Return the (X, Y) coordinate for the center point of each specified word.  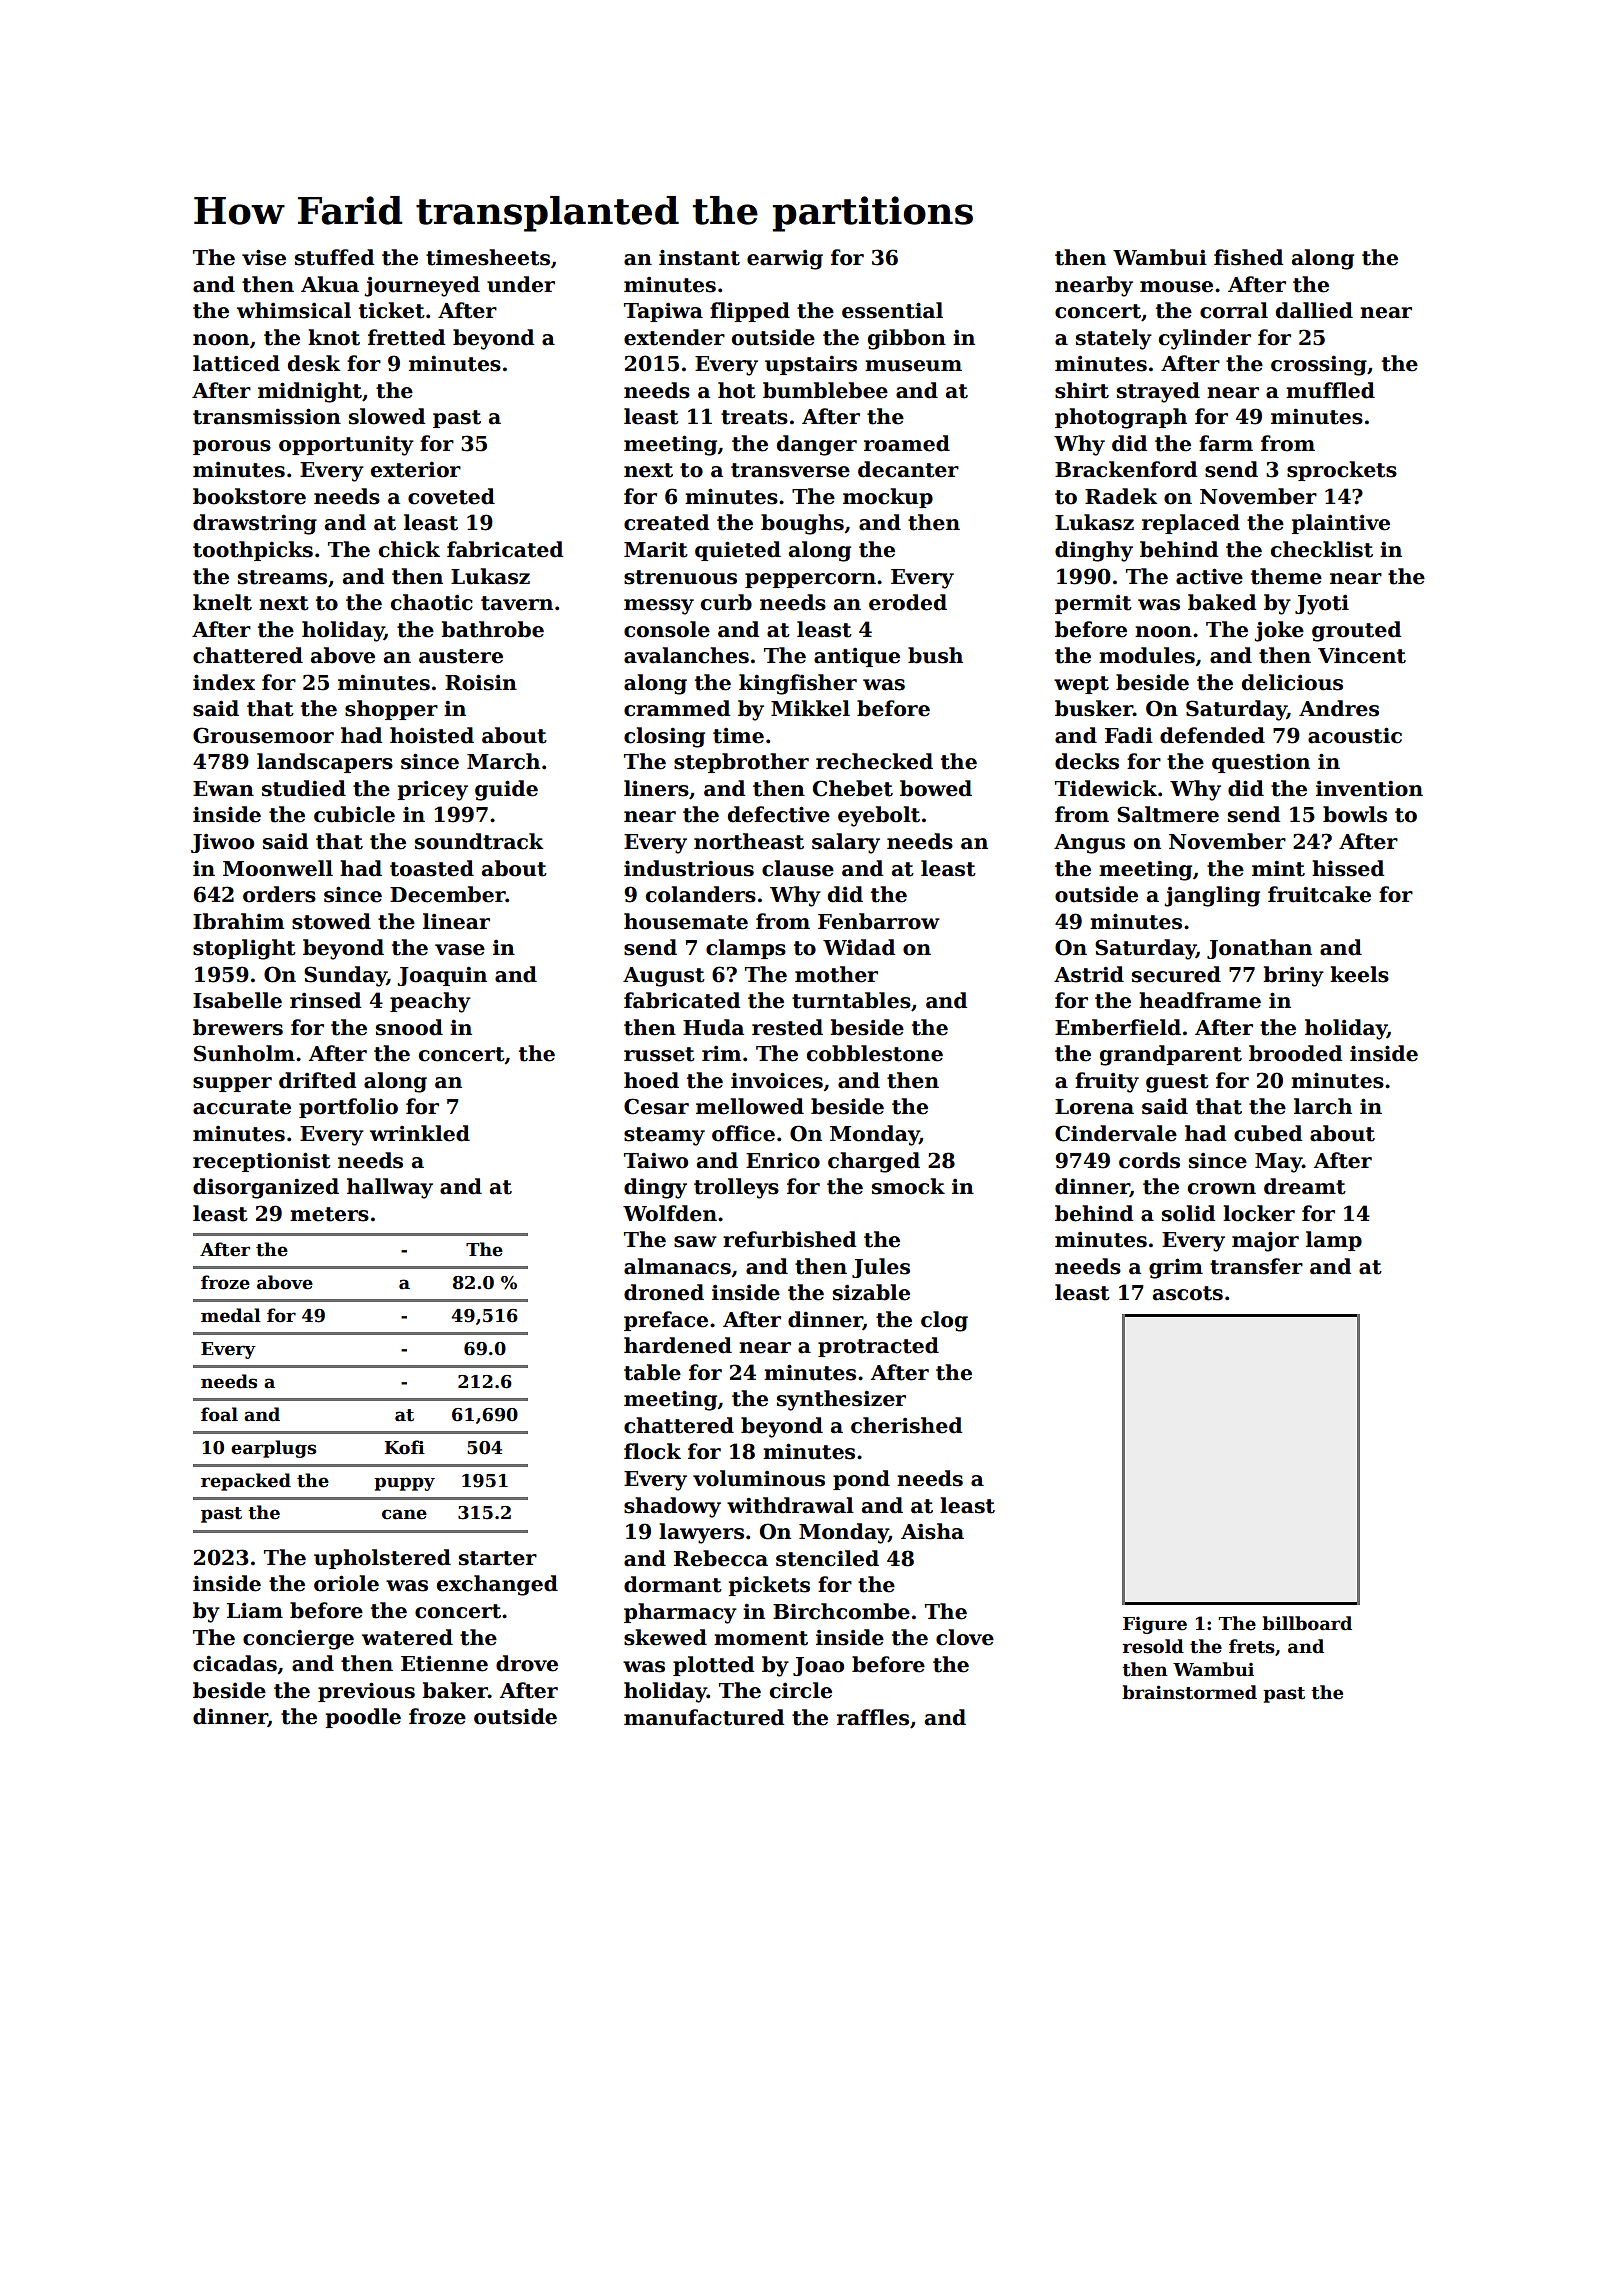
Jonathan (1259, 949)
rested (787, 1027)
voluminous (759, 1478)
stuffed (334, 257)
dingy (655, 1188)
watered (407, 1637)
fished (1248, 257)
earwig (785, 260)
